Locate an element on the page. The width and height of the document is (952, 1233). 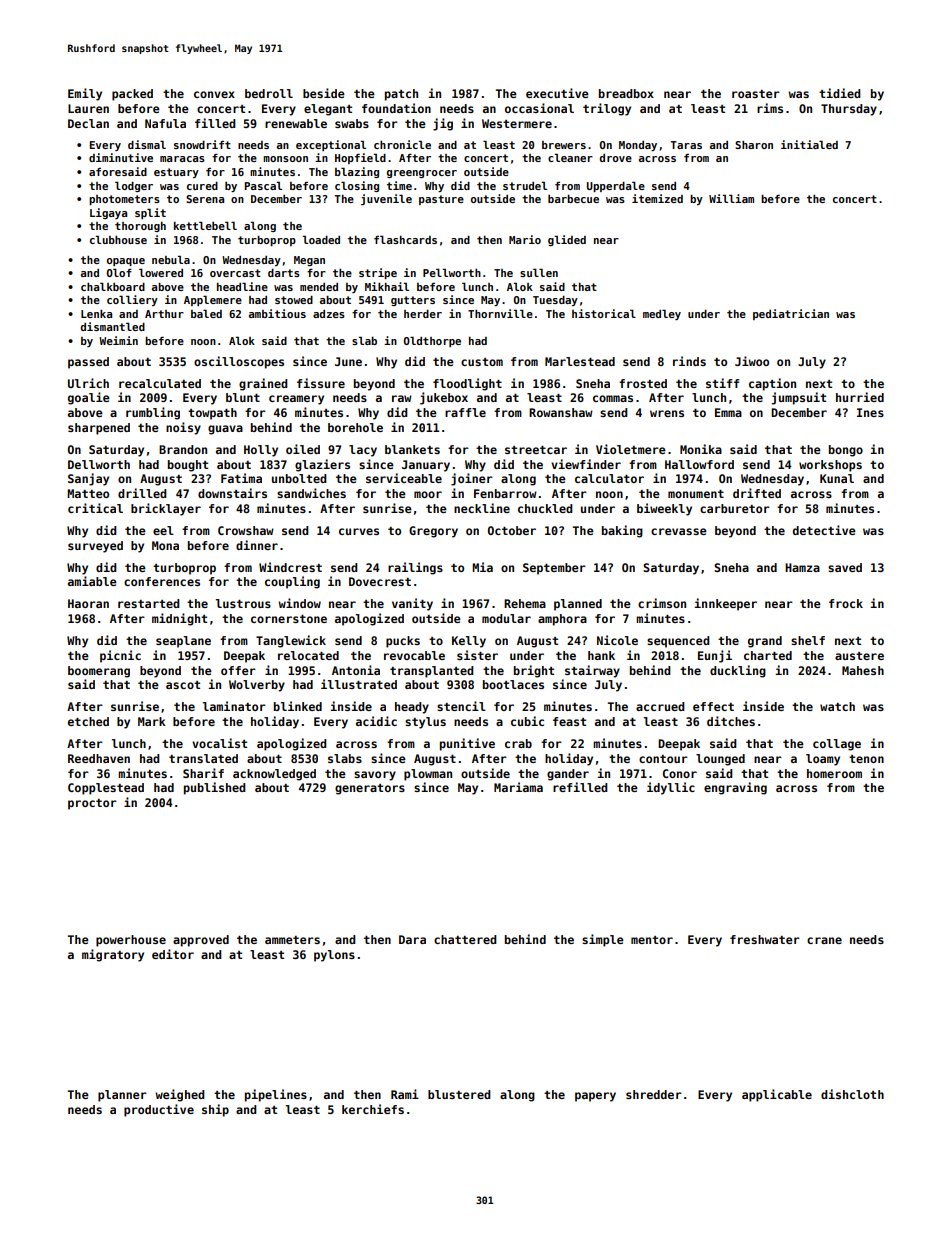
homeroom is located at coordinates (834, 773).
